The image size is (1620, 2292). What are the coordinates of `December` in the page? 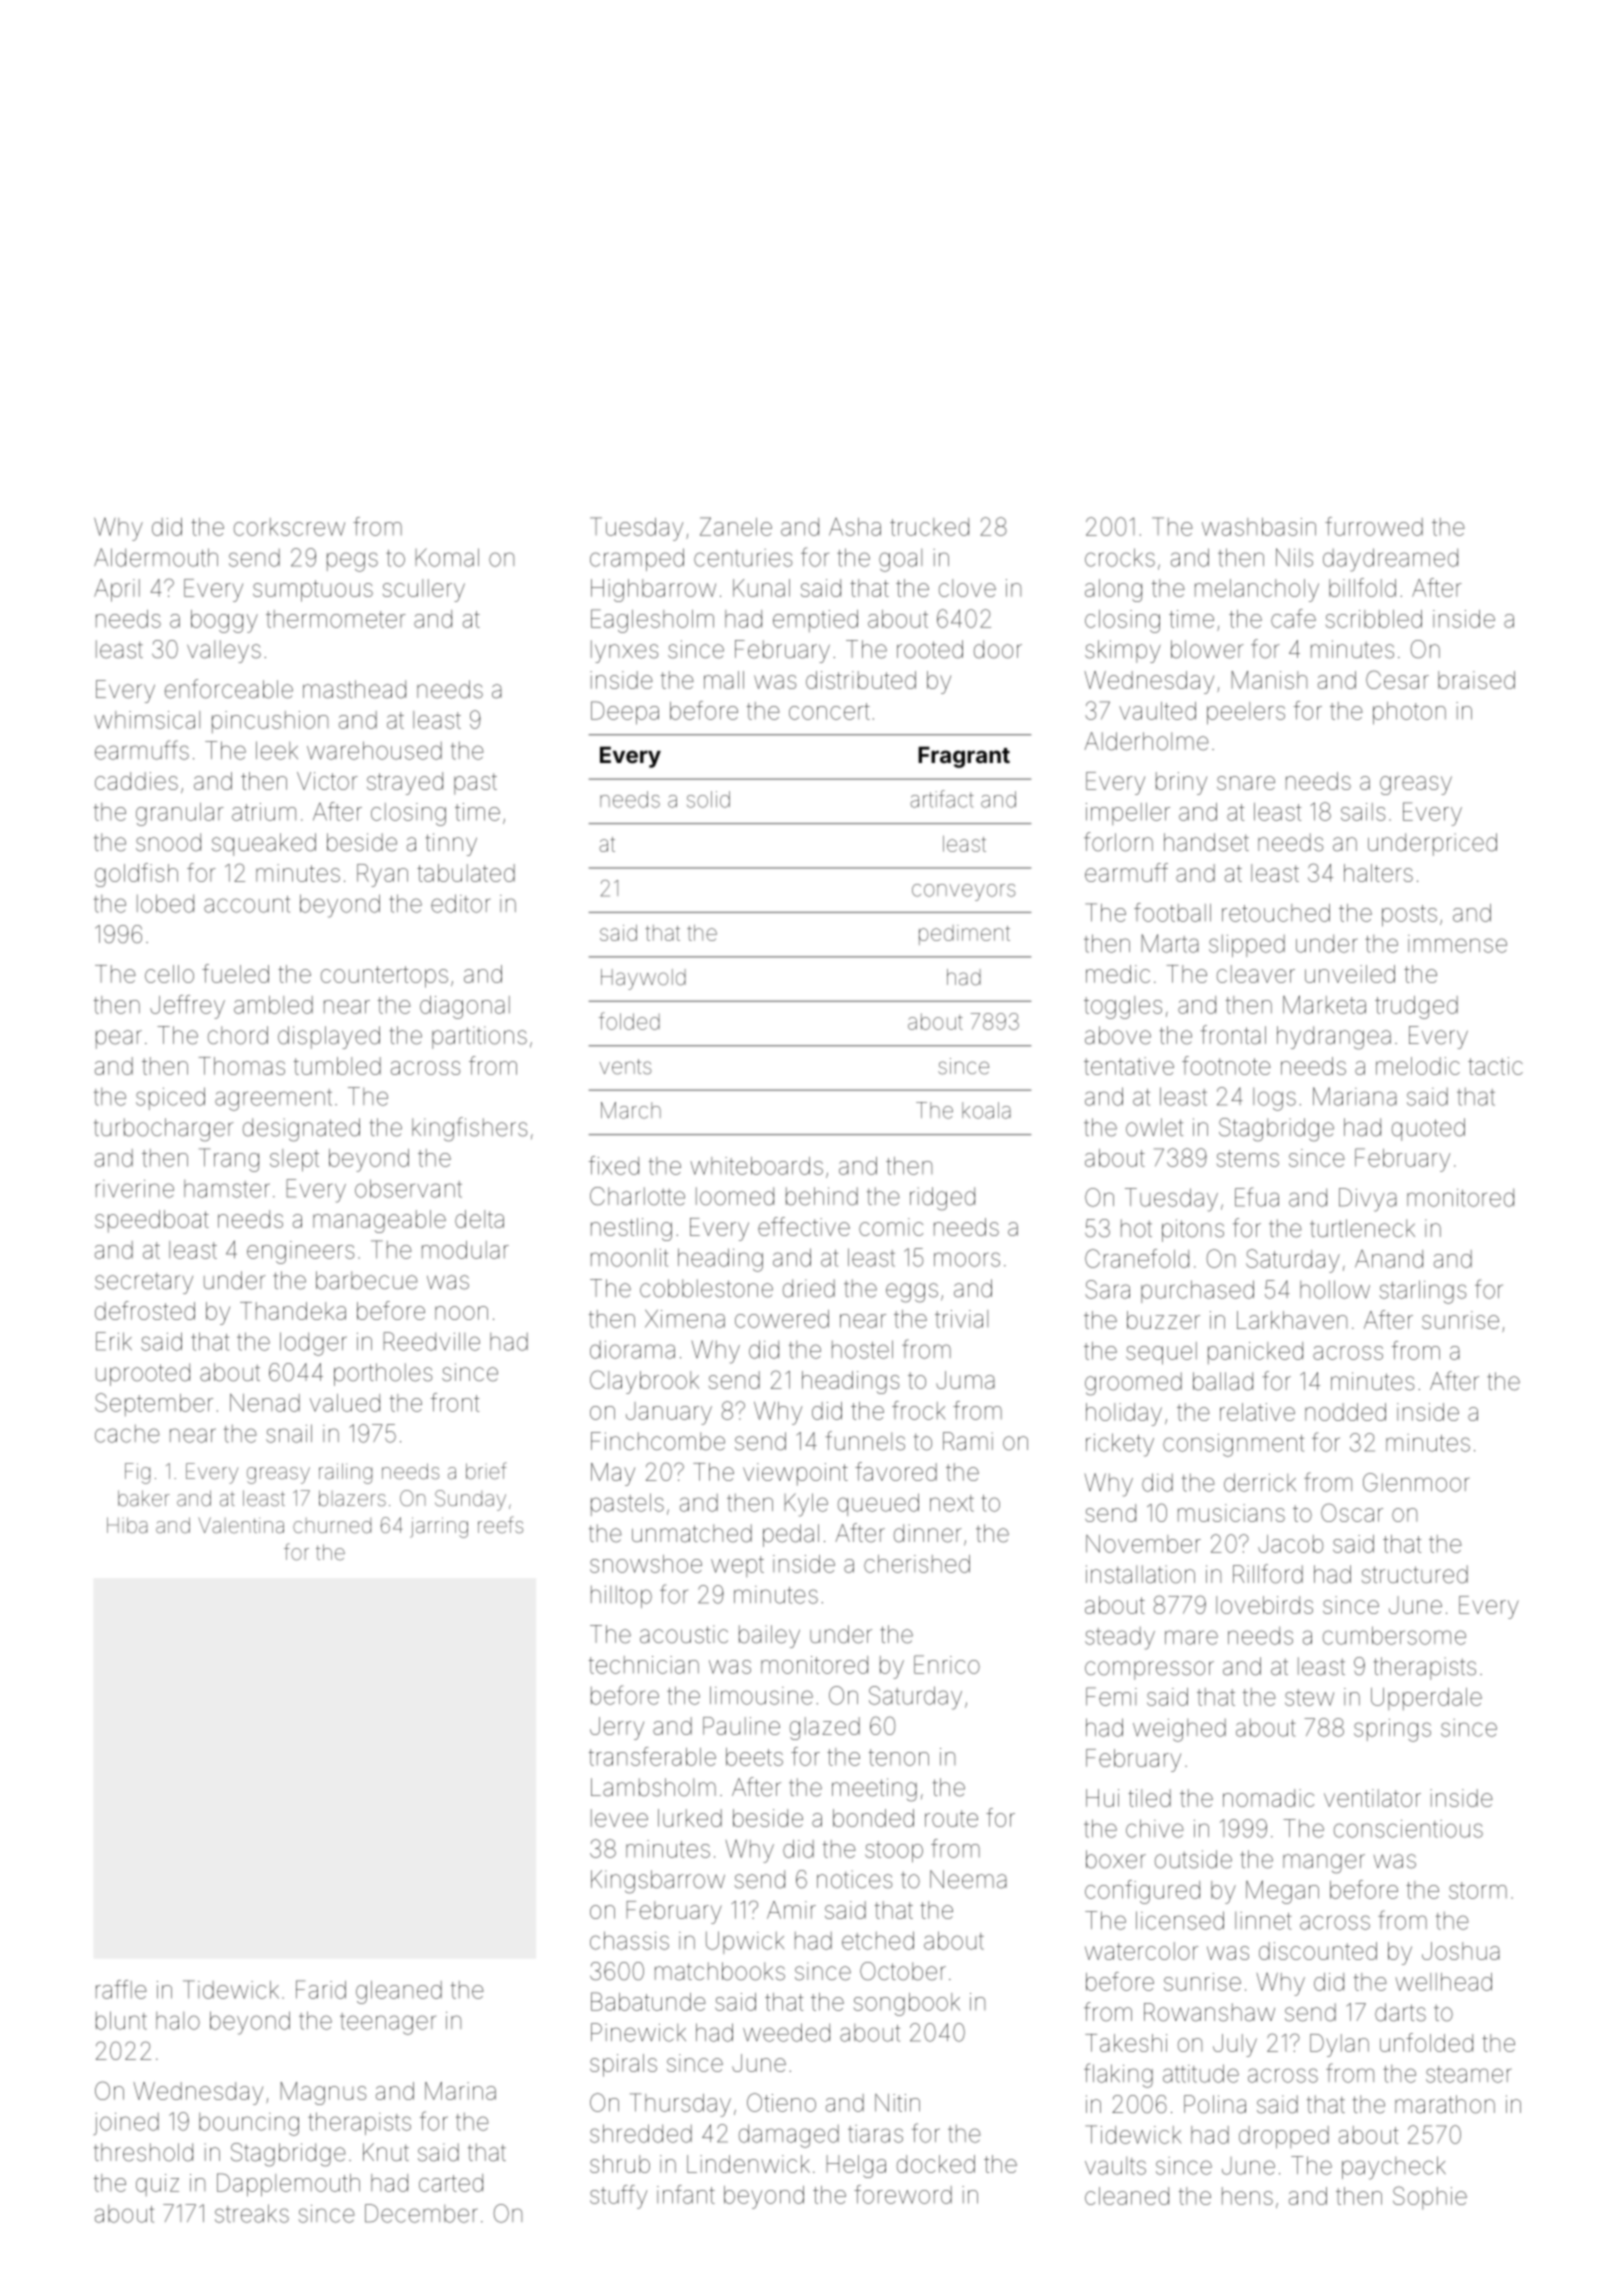 It's located at (421, 2213).
